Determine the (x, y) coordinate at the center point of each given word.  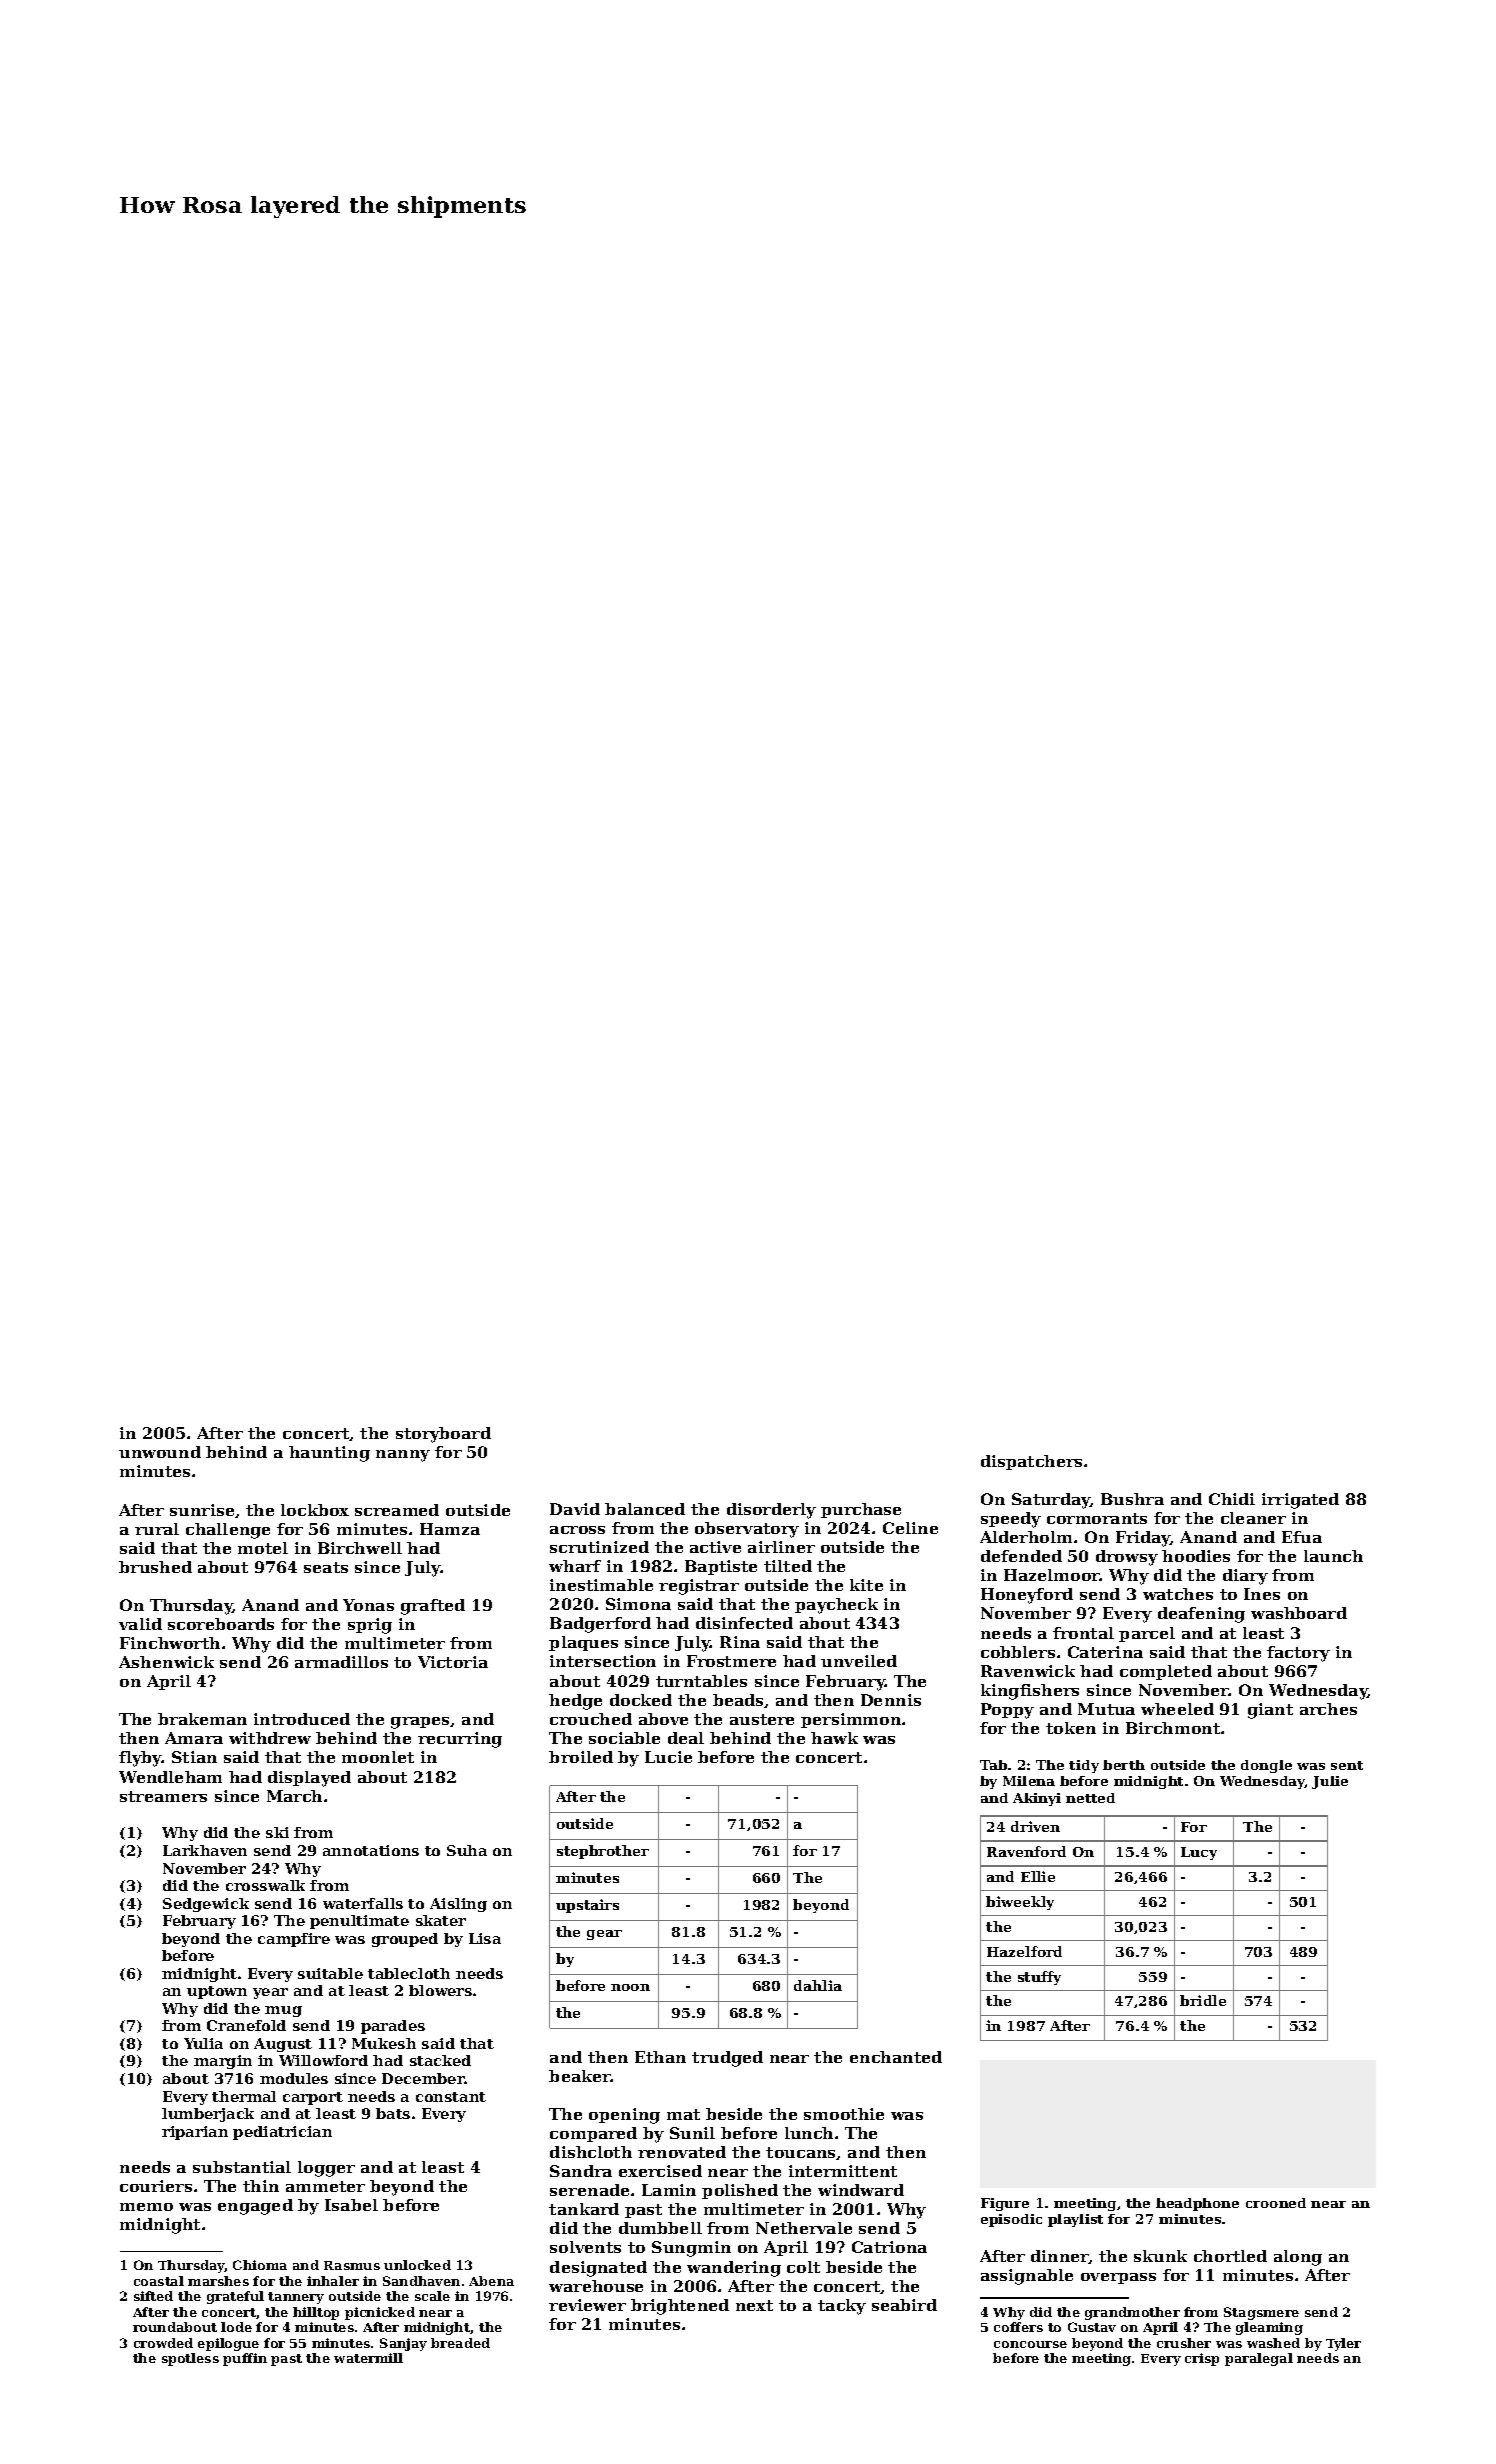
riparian (195, 2133)
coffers (1018, 2327)
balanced (645, 1509)
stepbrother (603, 1852)
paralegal (1259, 2359)
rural (157, 1529)
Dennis (891, 1700)
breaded (460, 2343)
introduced (302, 1719)
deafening (1201, 1615)
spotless (190, 2359)
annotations (371, 1850)
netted (1090, 1798)
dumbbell (660, 2228)
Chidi (1232, 1499)
